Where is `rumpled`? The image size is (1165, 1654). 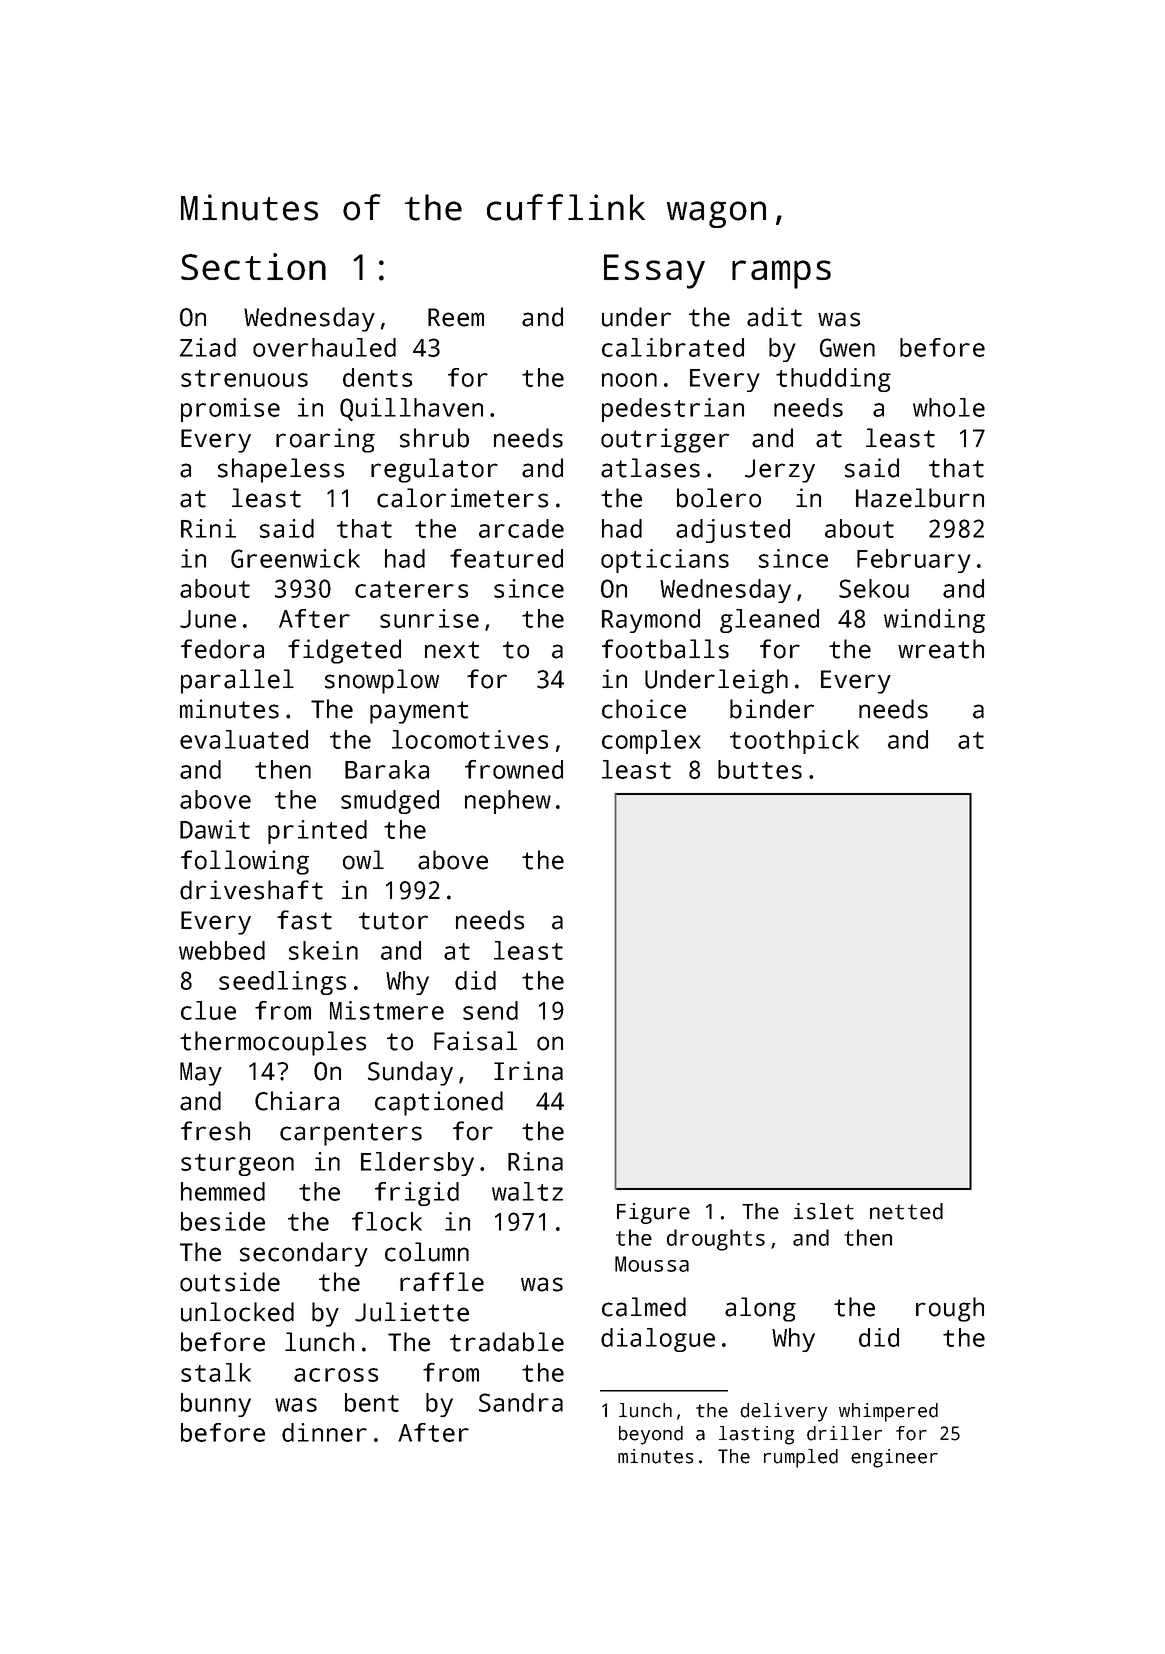 rumpled is located at coordinates (801, 1458).
